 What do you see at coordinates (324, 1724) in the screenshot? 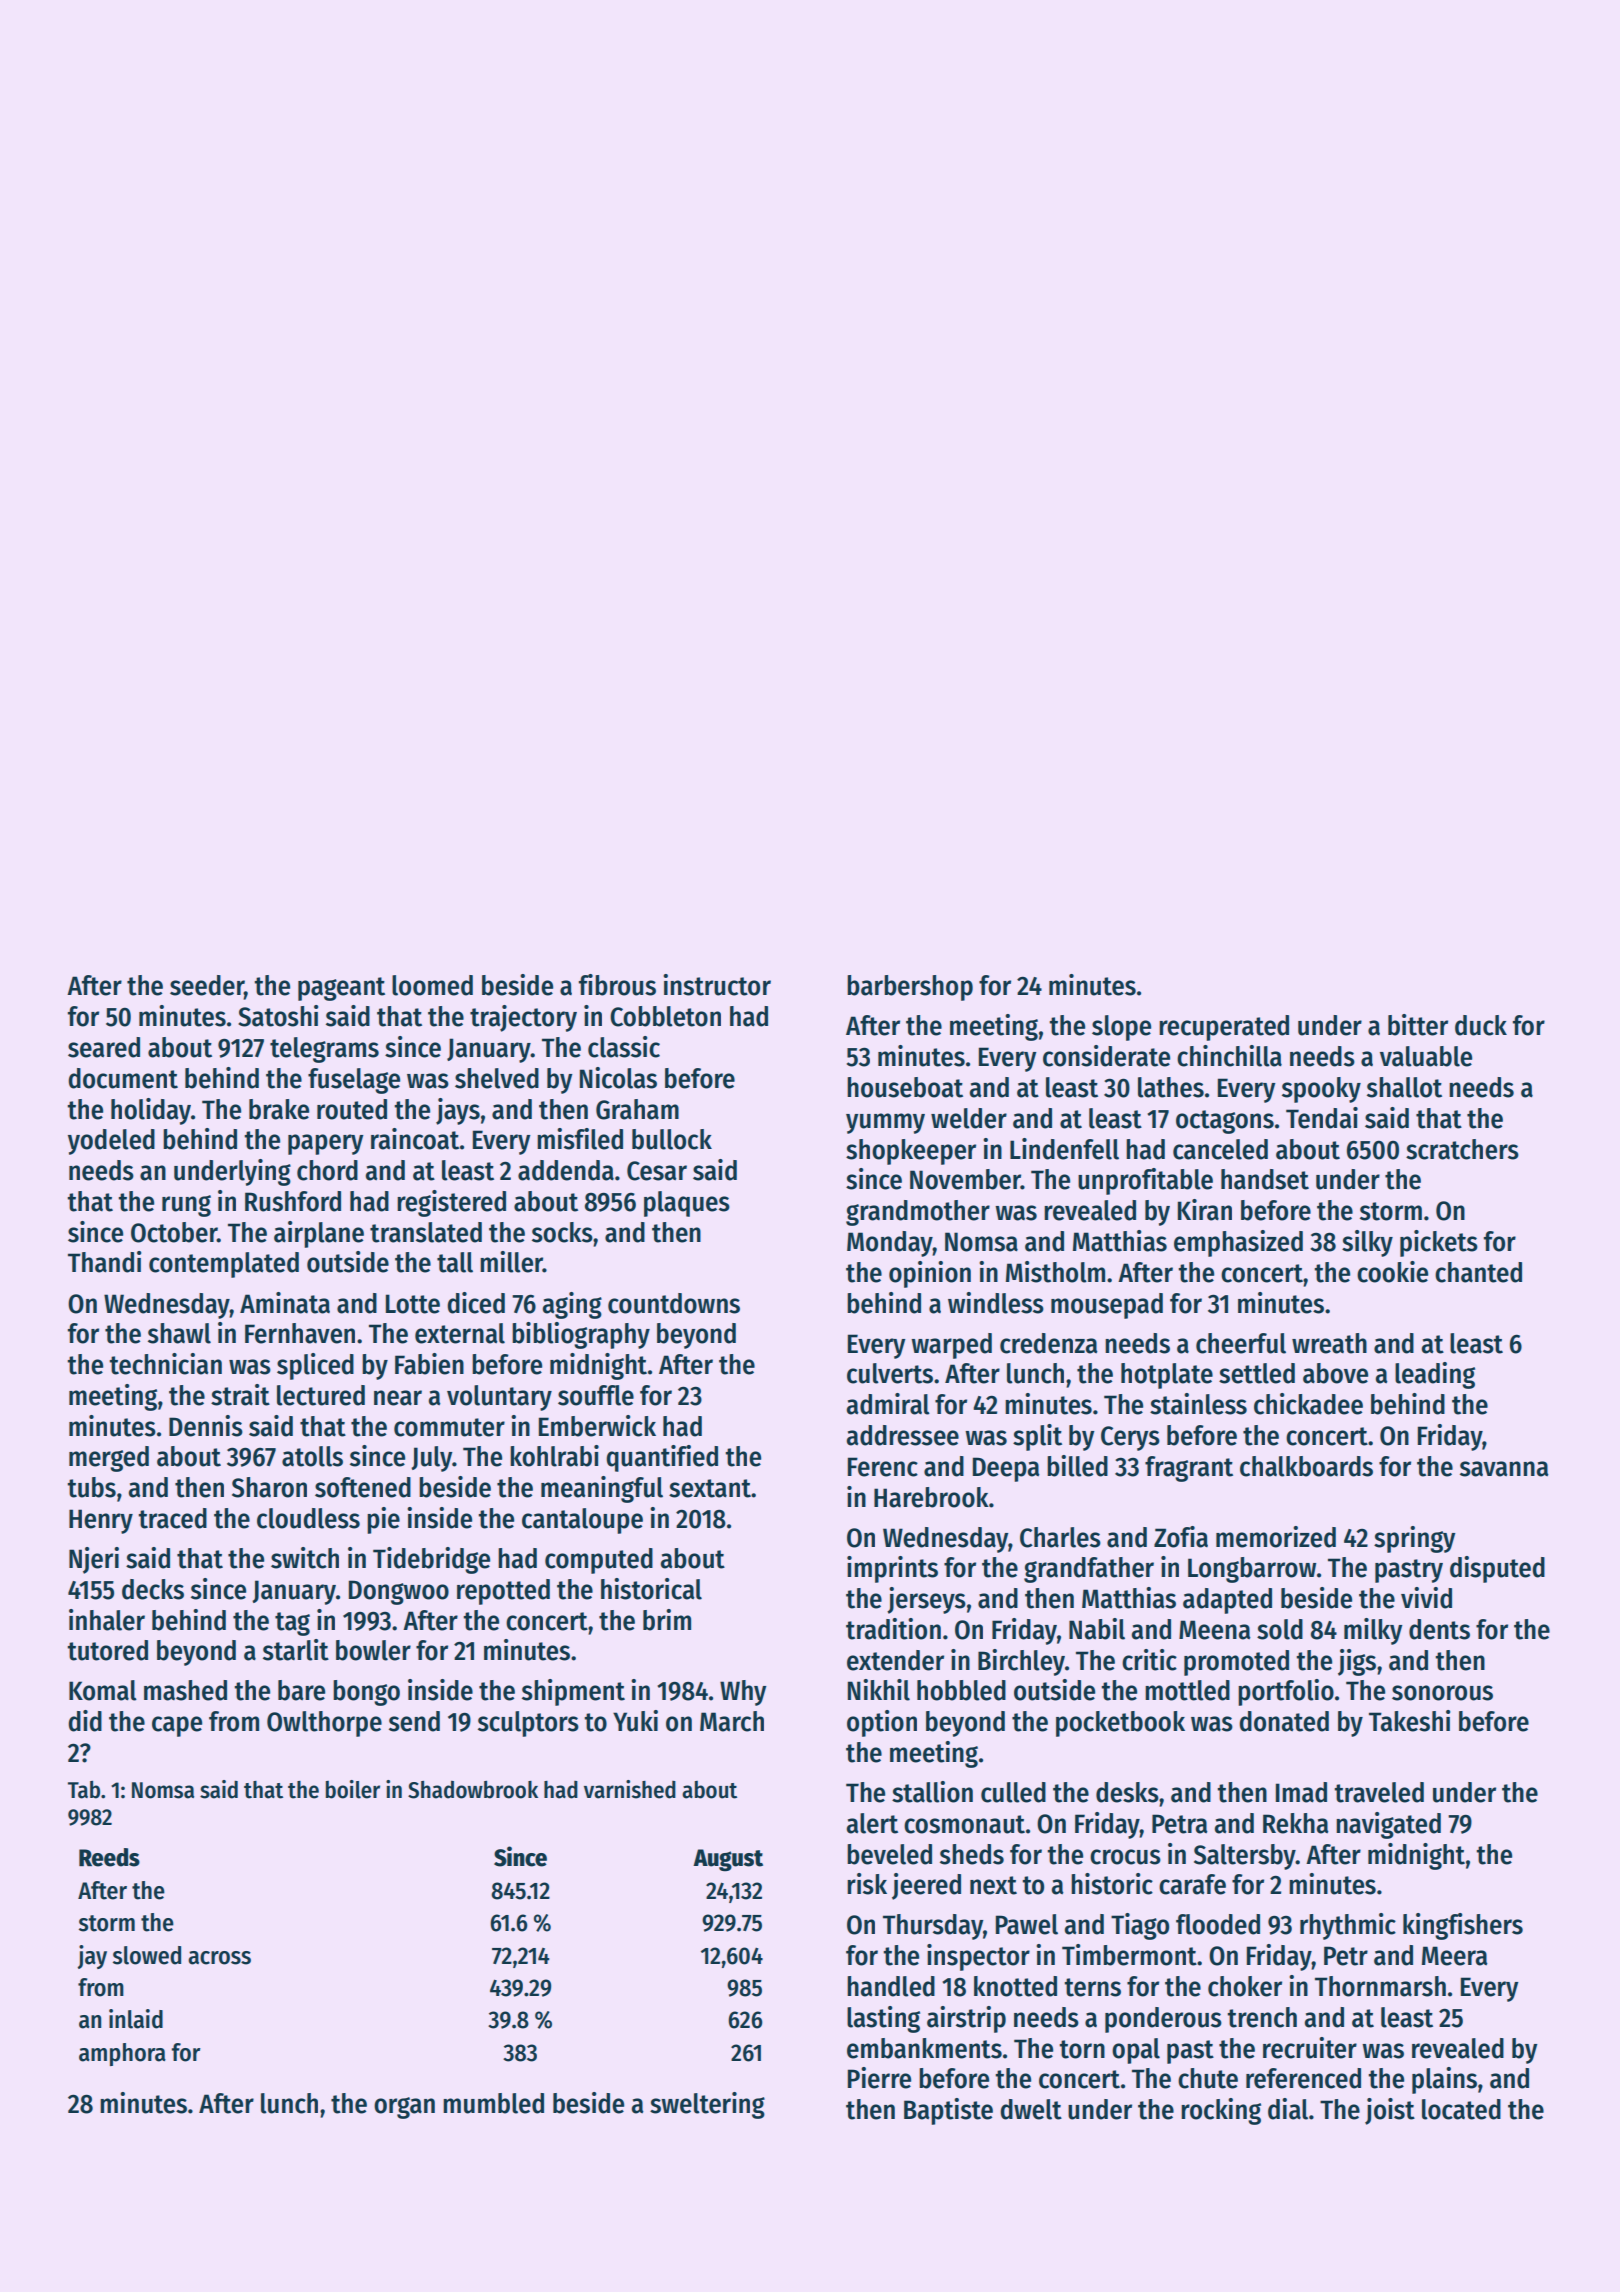
I see `Owlthorpe` at bounding box center [324, 1724].
